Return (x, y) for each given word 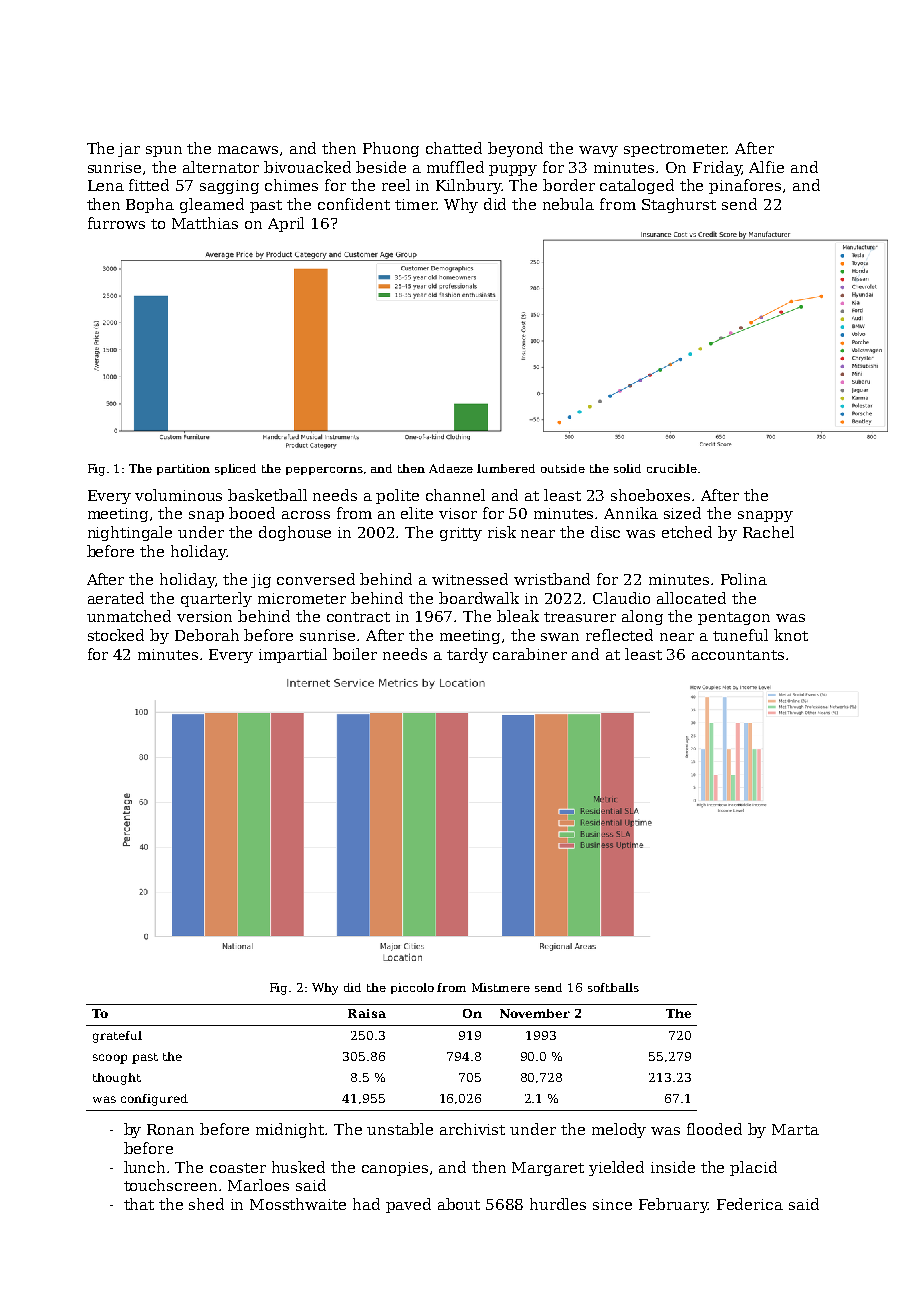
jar (129, 150)
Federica (750, 1204)
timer (416, 204)
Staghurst (679, 205)
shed (206, 1204)
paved (408, 1205)
